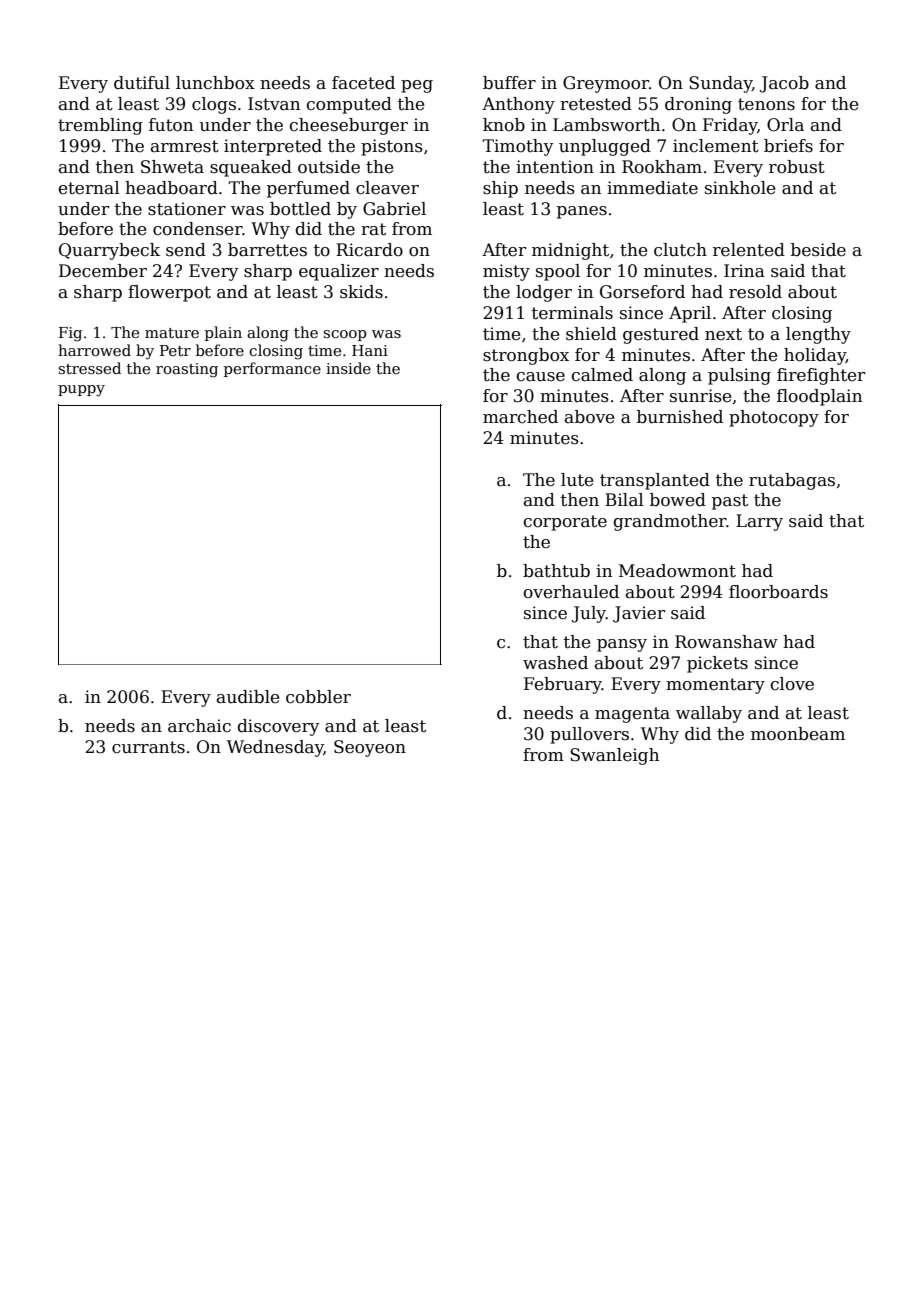  What do you see at coordinates (215, 83) in the page?
I see `lunchbox` at bounding box center [215, 83].
